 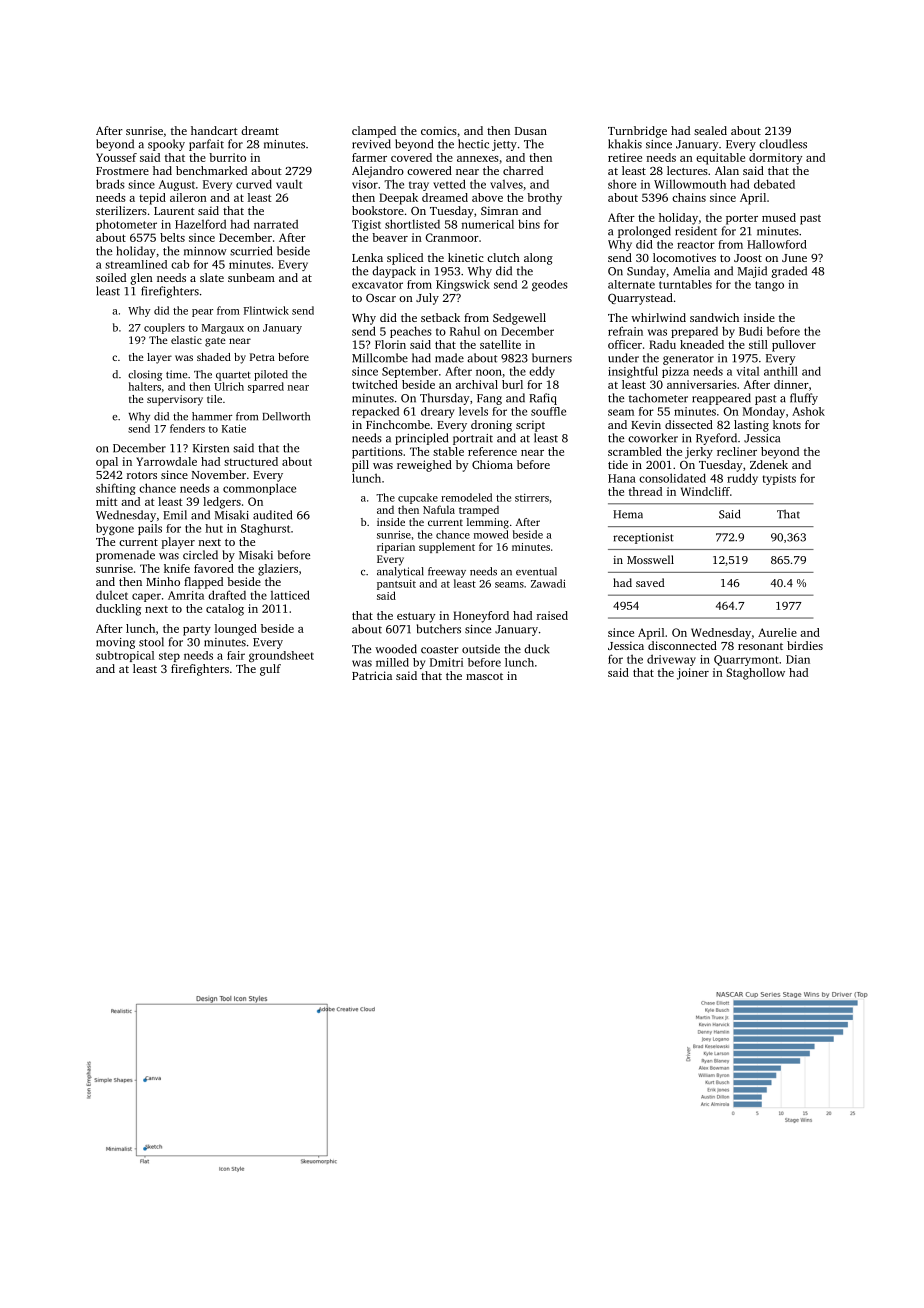 I want to click on Windcliff, so click(x=705, y=491).
